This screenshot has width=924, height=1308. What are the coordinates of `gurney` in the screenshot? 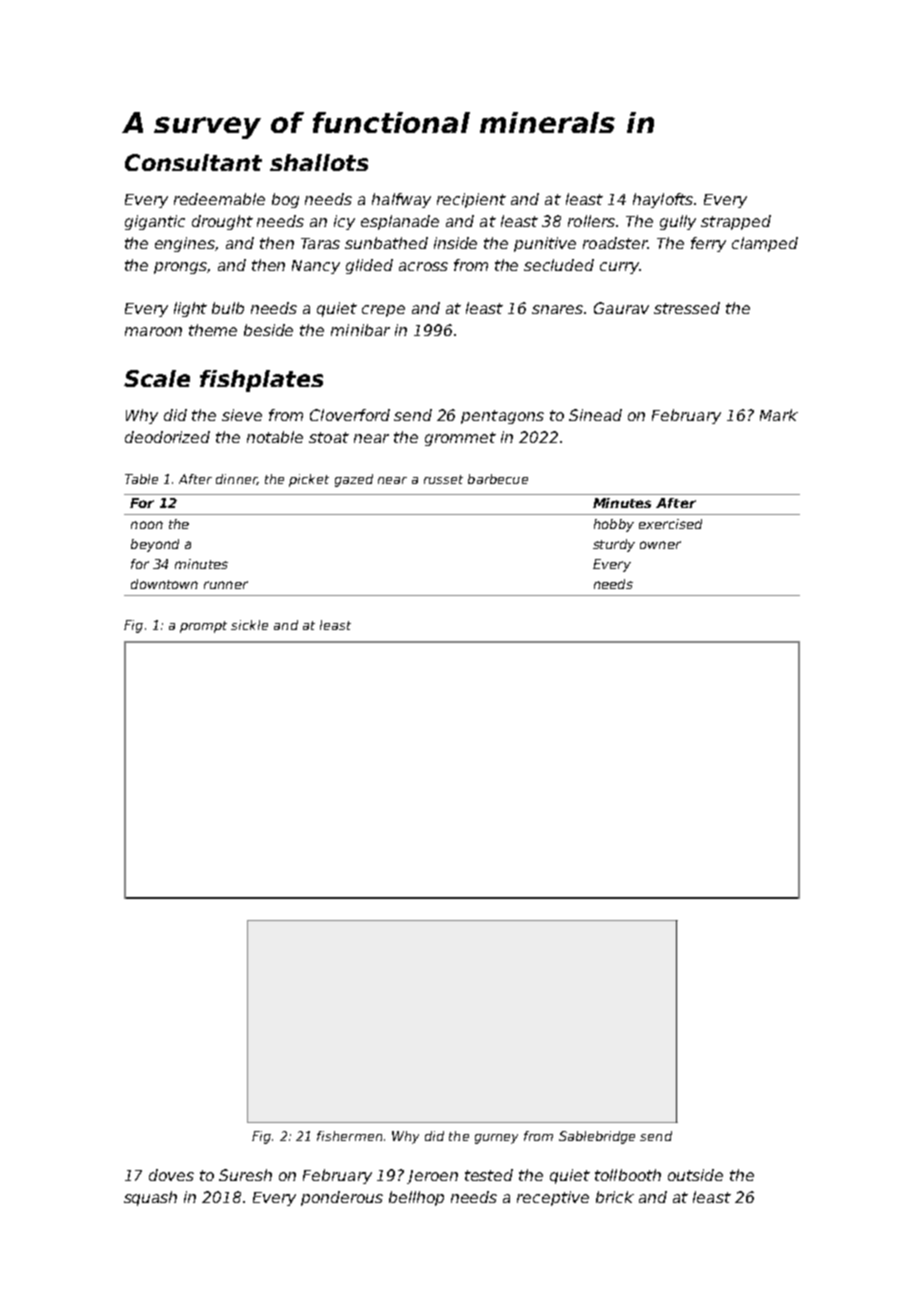 It's located at (496, 1139).
